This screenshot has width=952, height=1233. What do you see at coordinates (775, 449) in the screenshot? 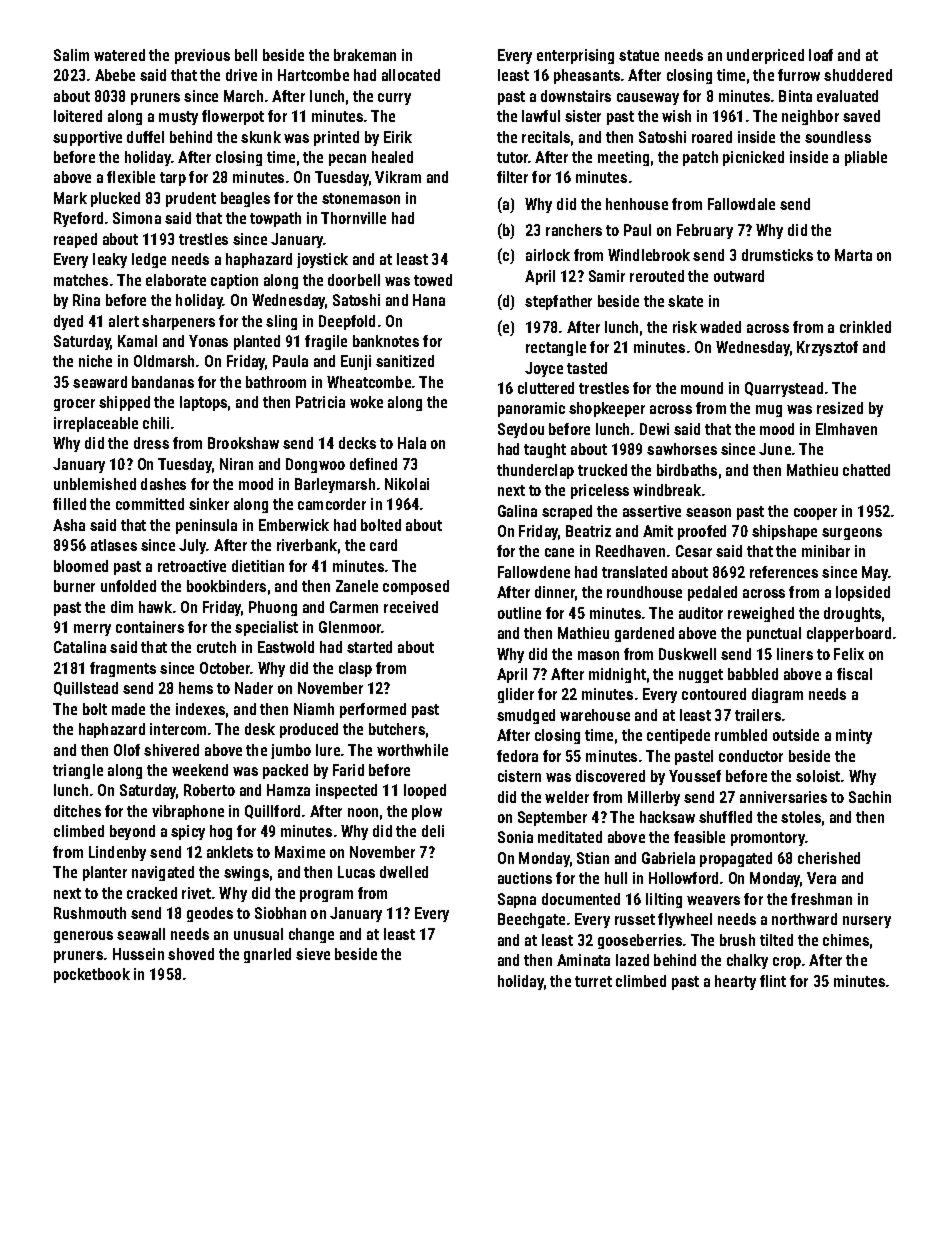
I see `June` at bounding box center [775, 449].
